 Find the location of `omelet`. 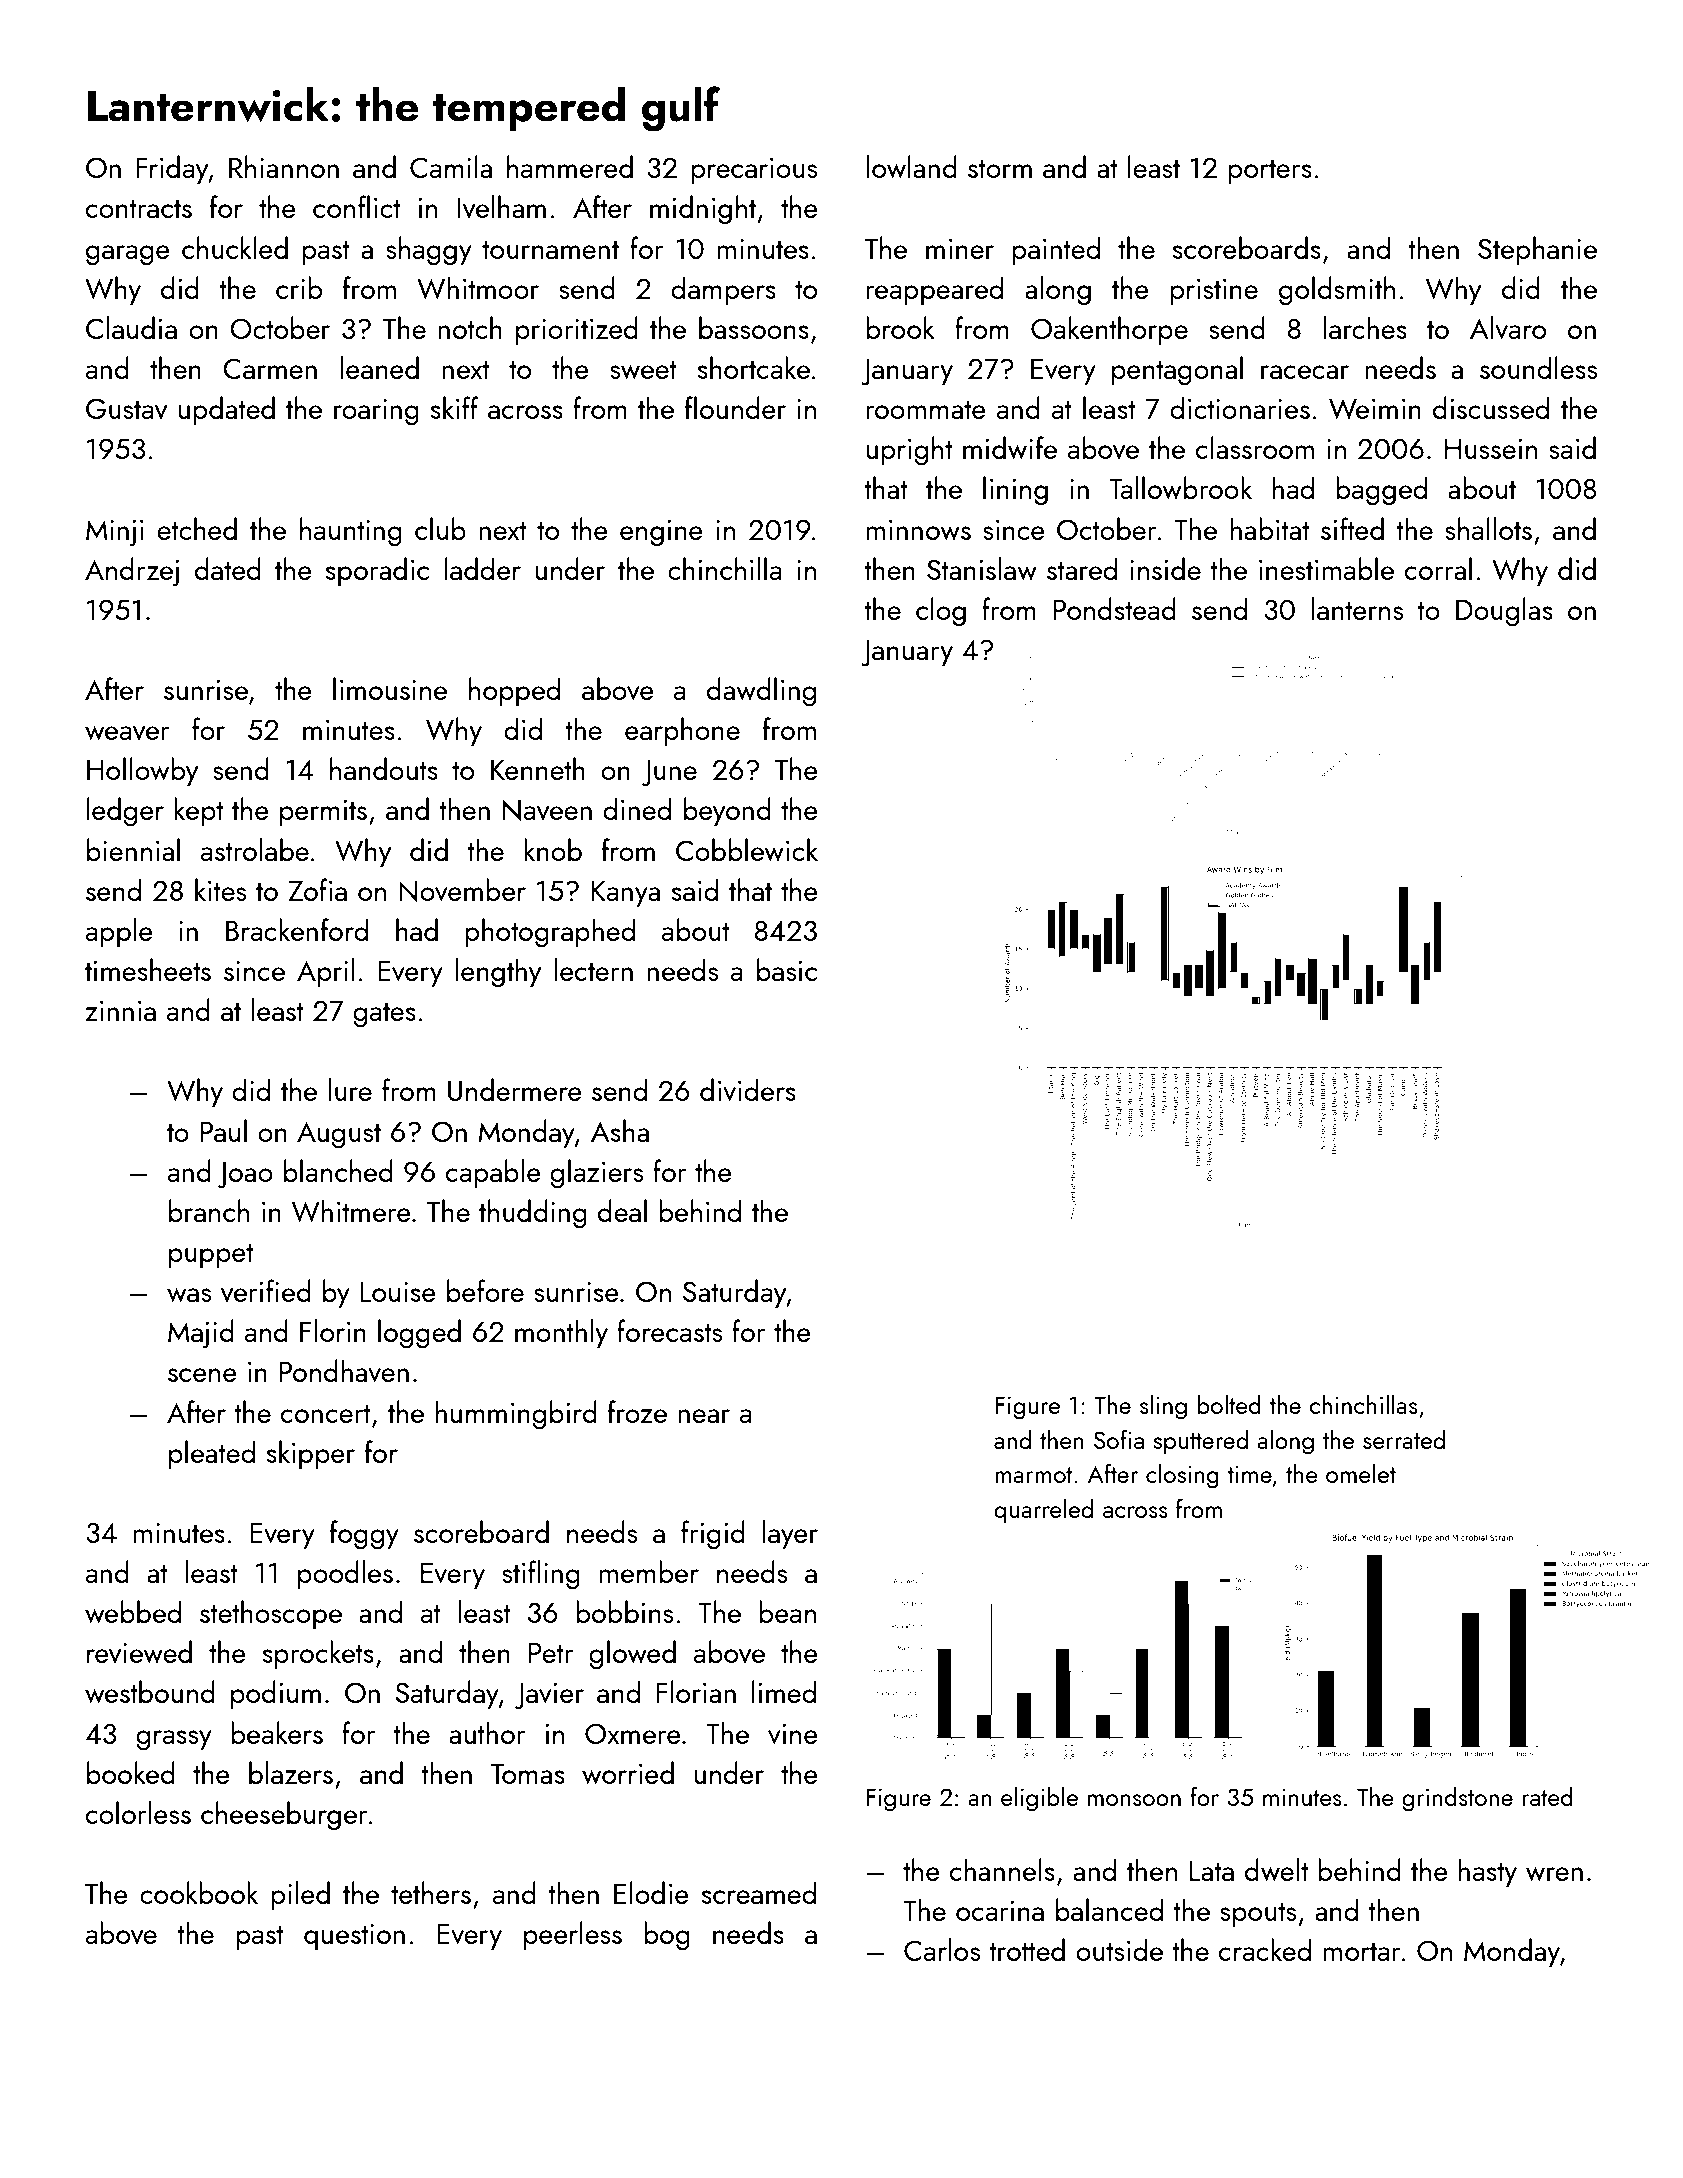

omelet is located at coordinates (1361, 1473).
